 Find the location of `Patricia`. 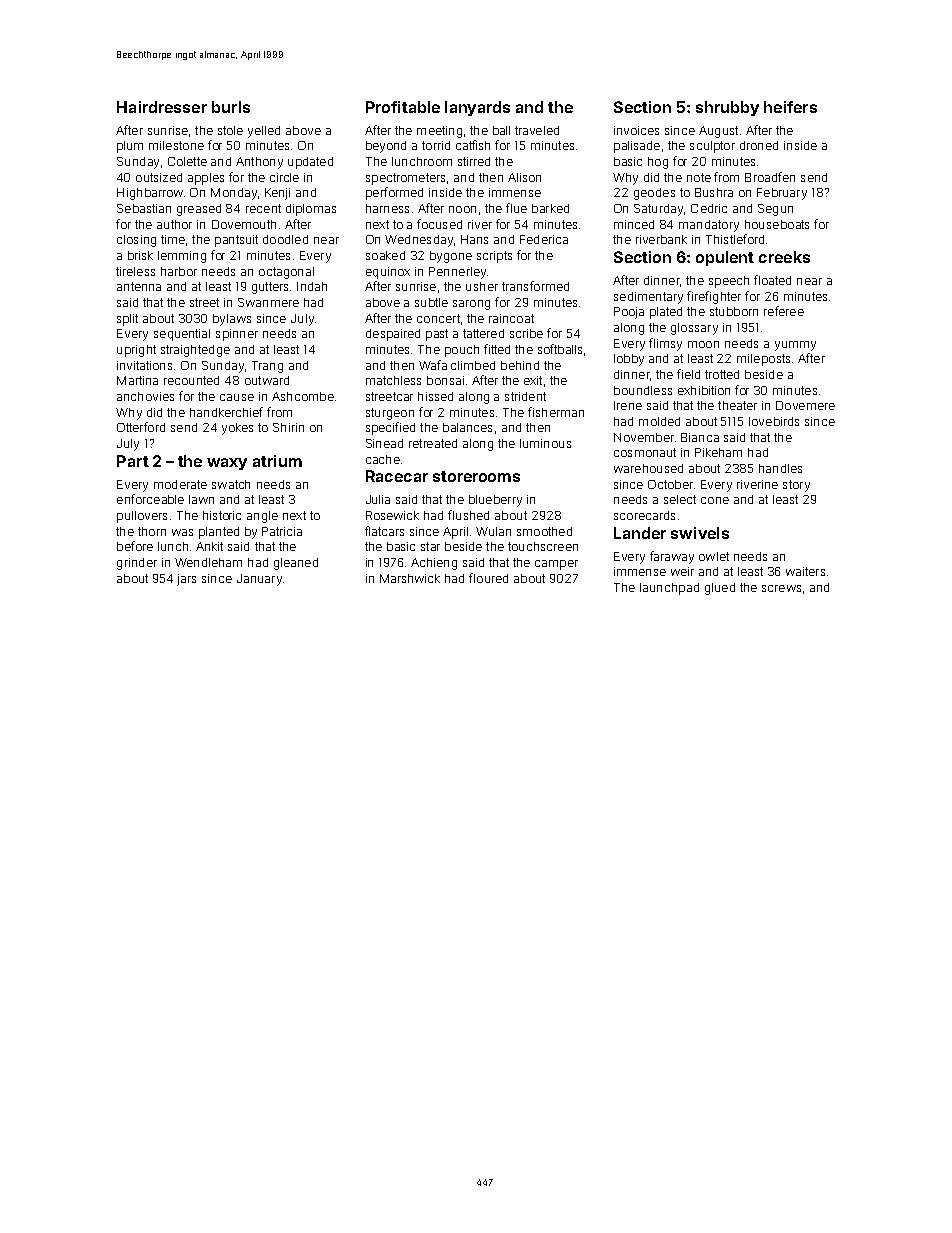

Patricia is located at coordinates (282, 531).
